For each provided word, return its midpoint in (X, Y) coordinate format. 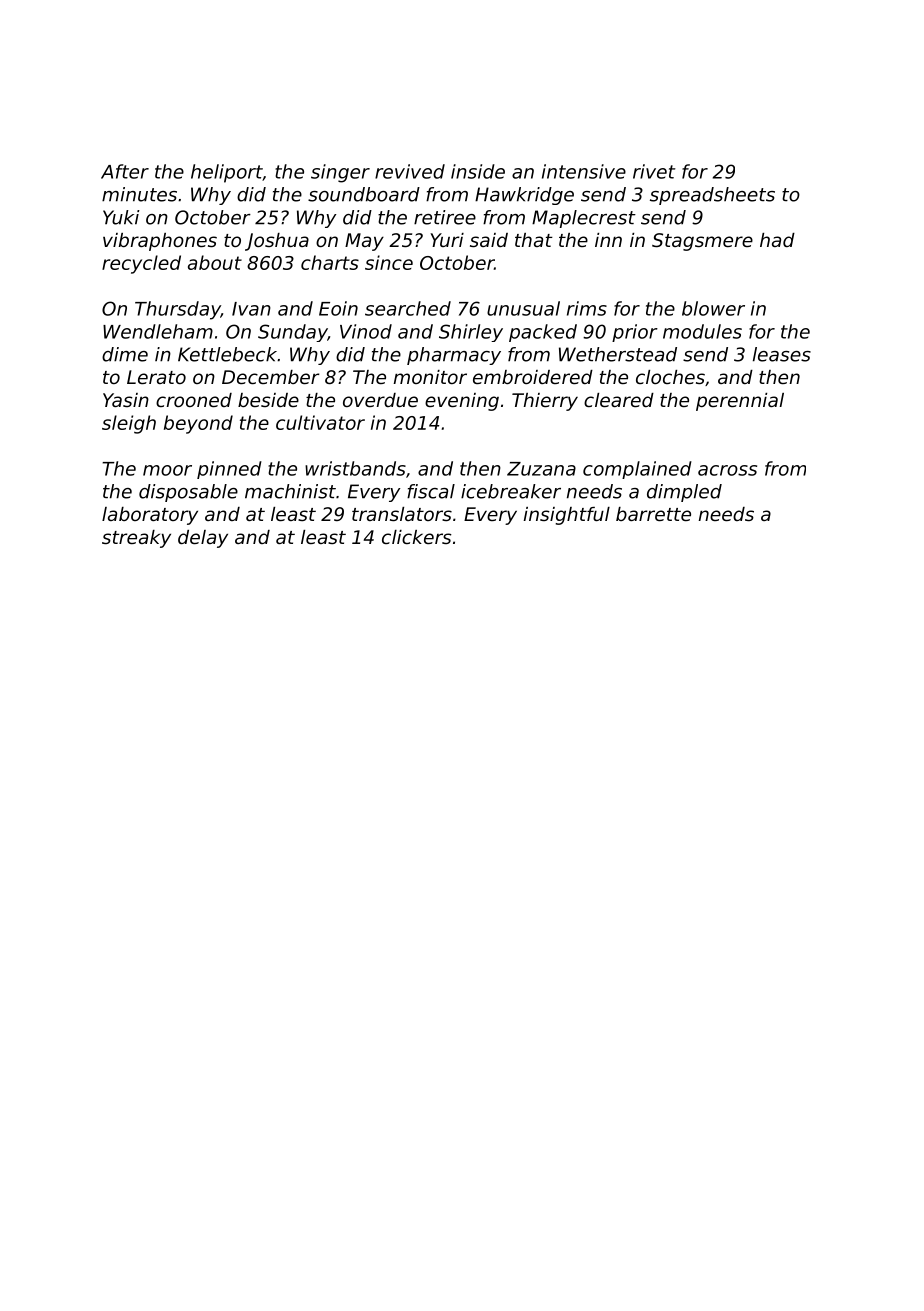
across (727, 470)
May (364, 242)
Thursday (178, 310)
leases (782, 354)
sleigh (129, 424)
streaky (136, 539)
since (389, 262)
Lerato (156, 377)
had (777, 240)
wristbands (355, 468)
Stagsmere (702, 242)
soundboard (364, 194)
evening (462, 402)
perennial (740, 402)
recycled (141, 264)
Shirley (471, 333)
